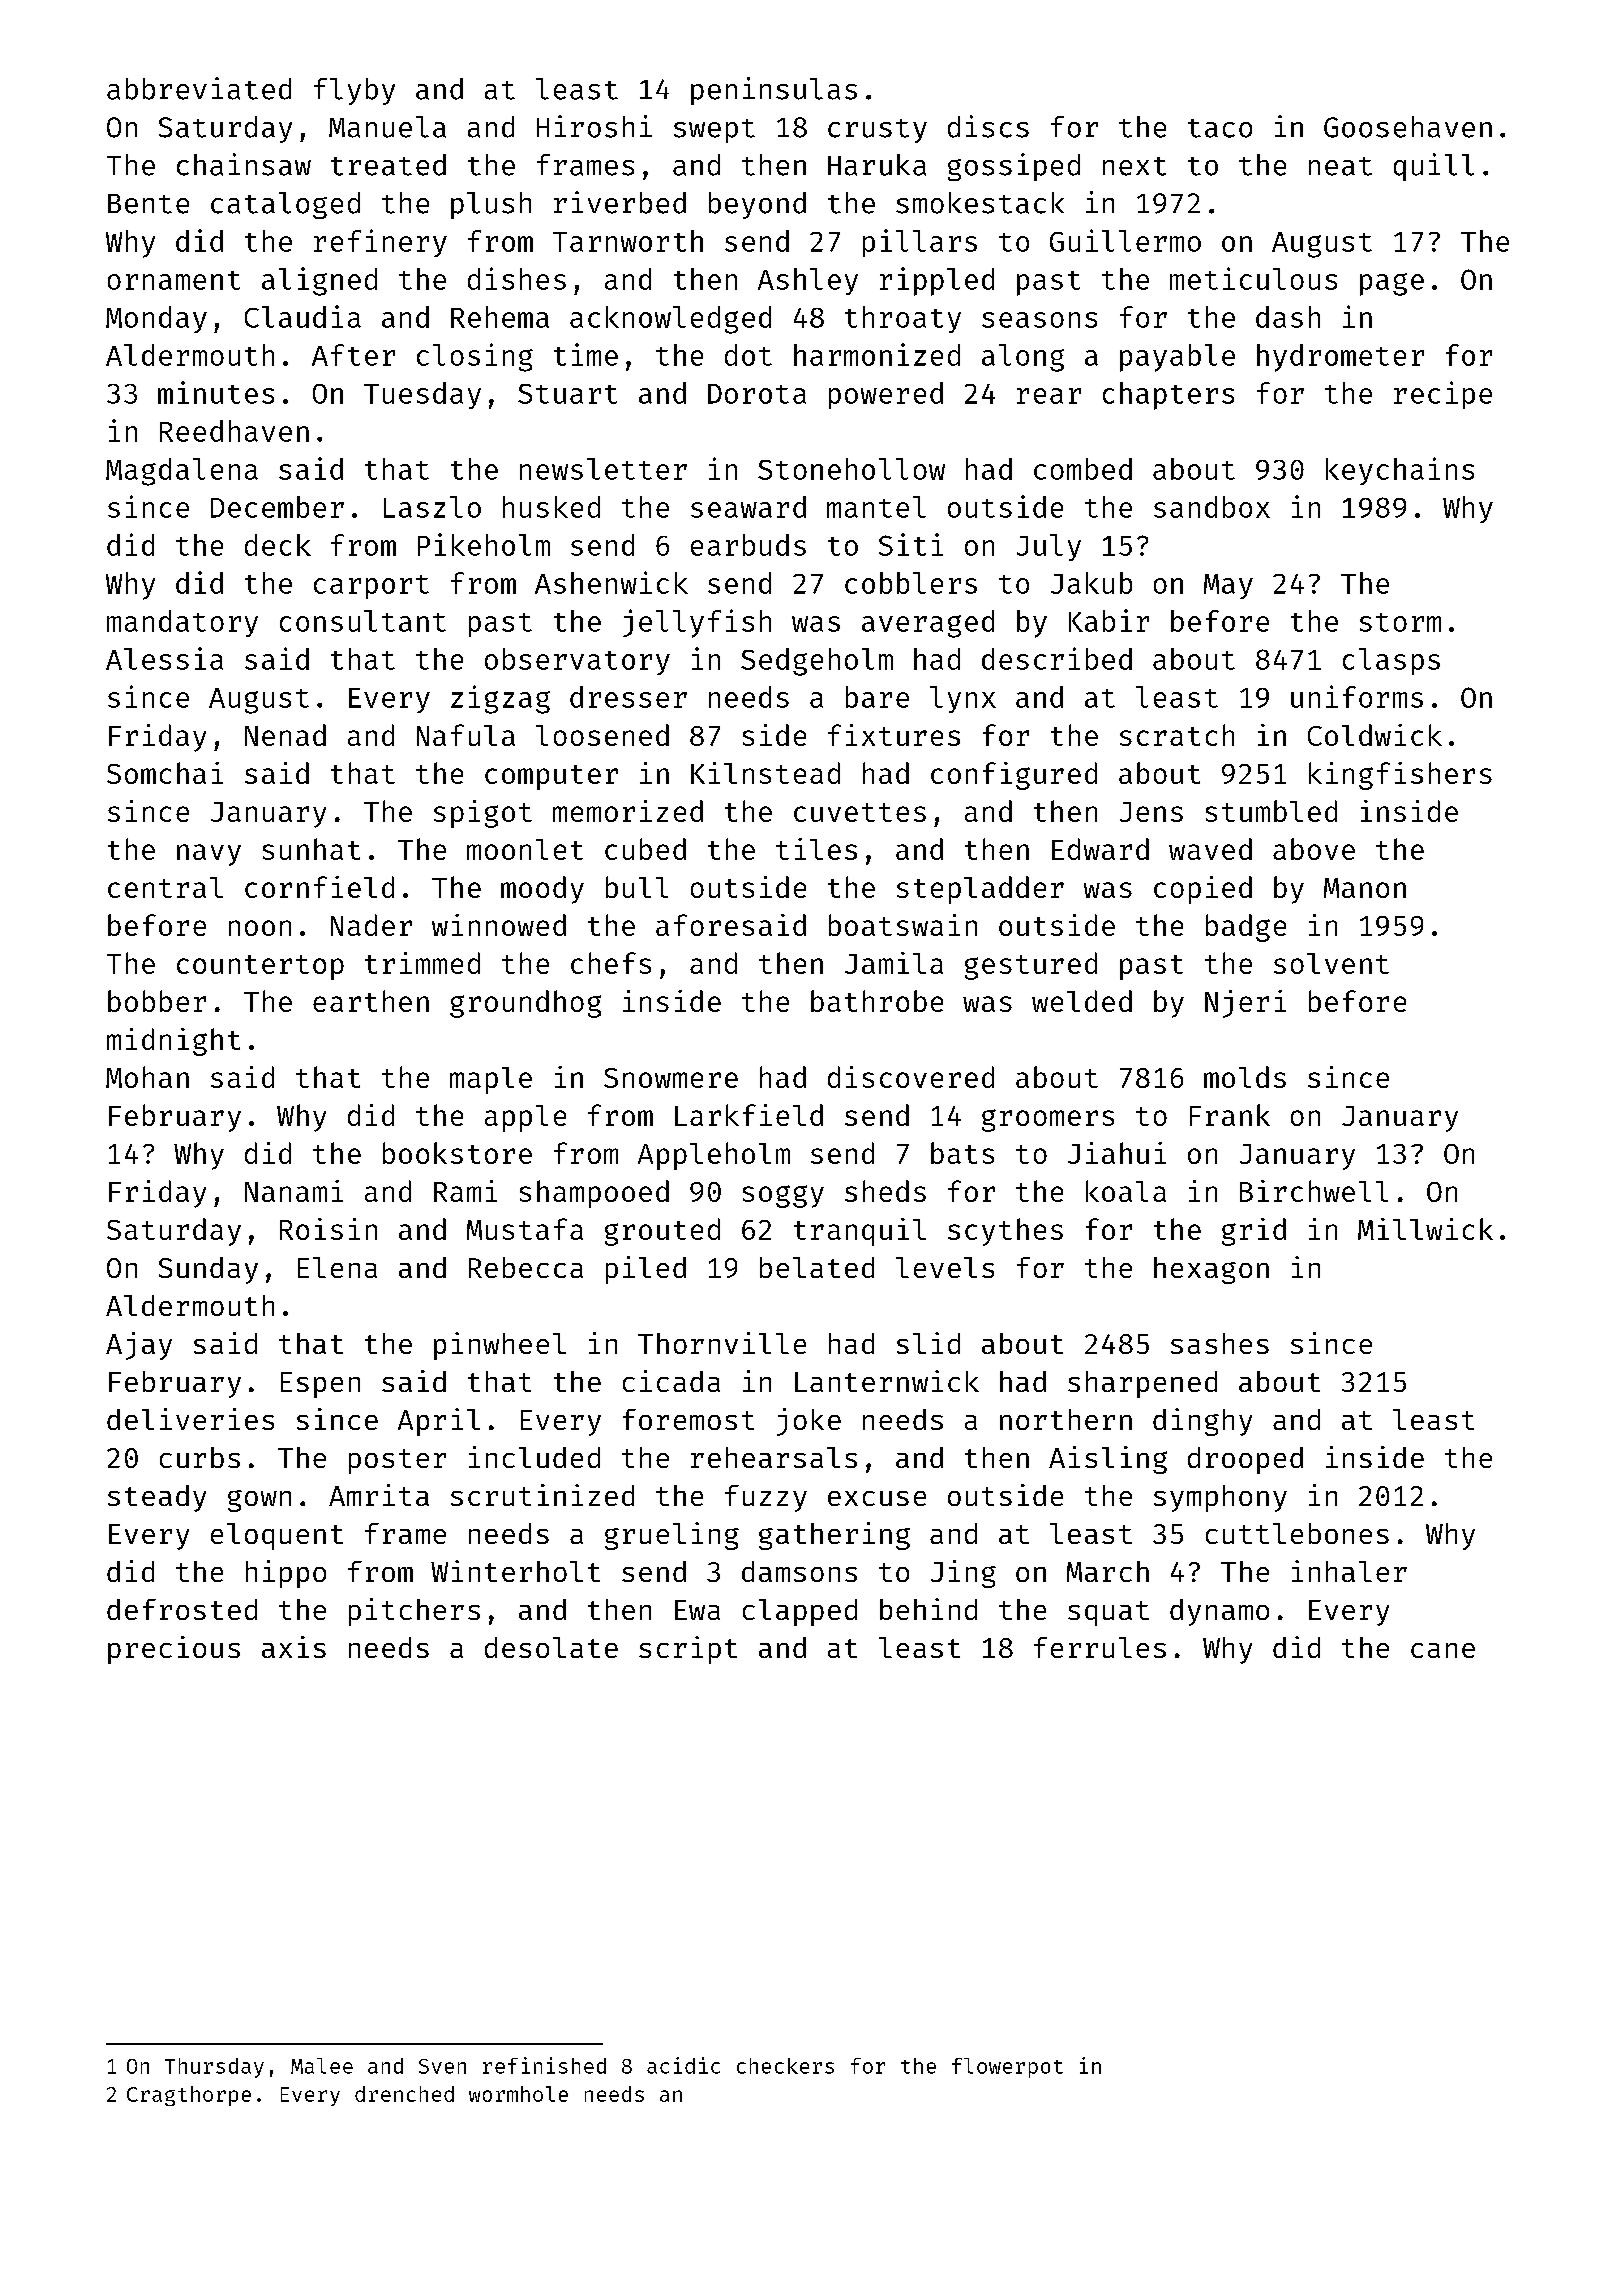  What do you see at coordinates (442, 2066) in the screenshot?
I see `Sven` at bounding box center [442, 2066].
